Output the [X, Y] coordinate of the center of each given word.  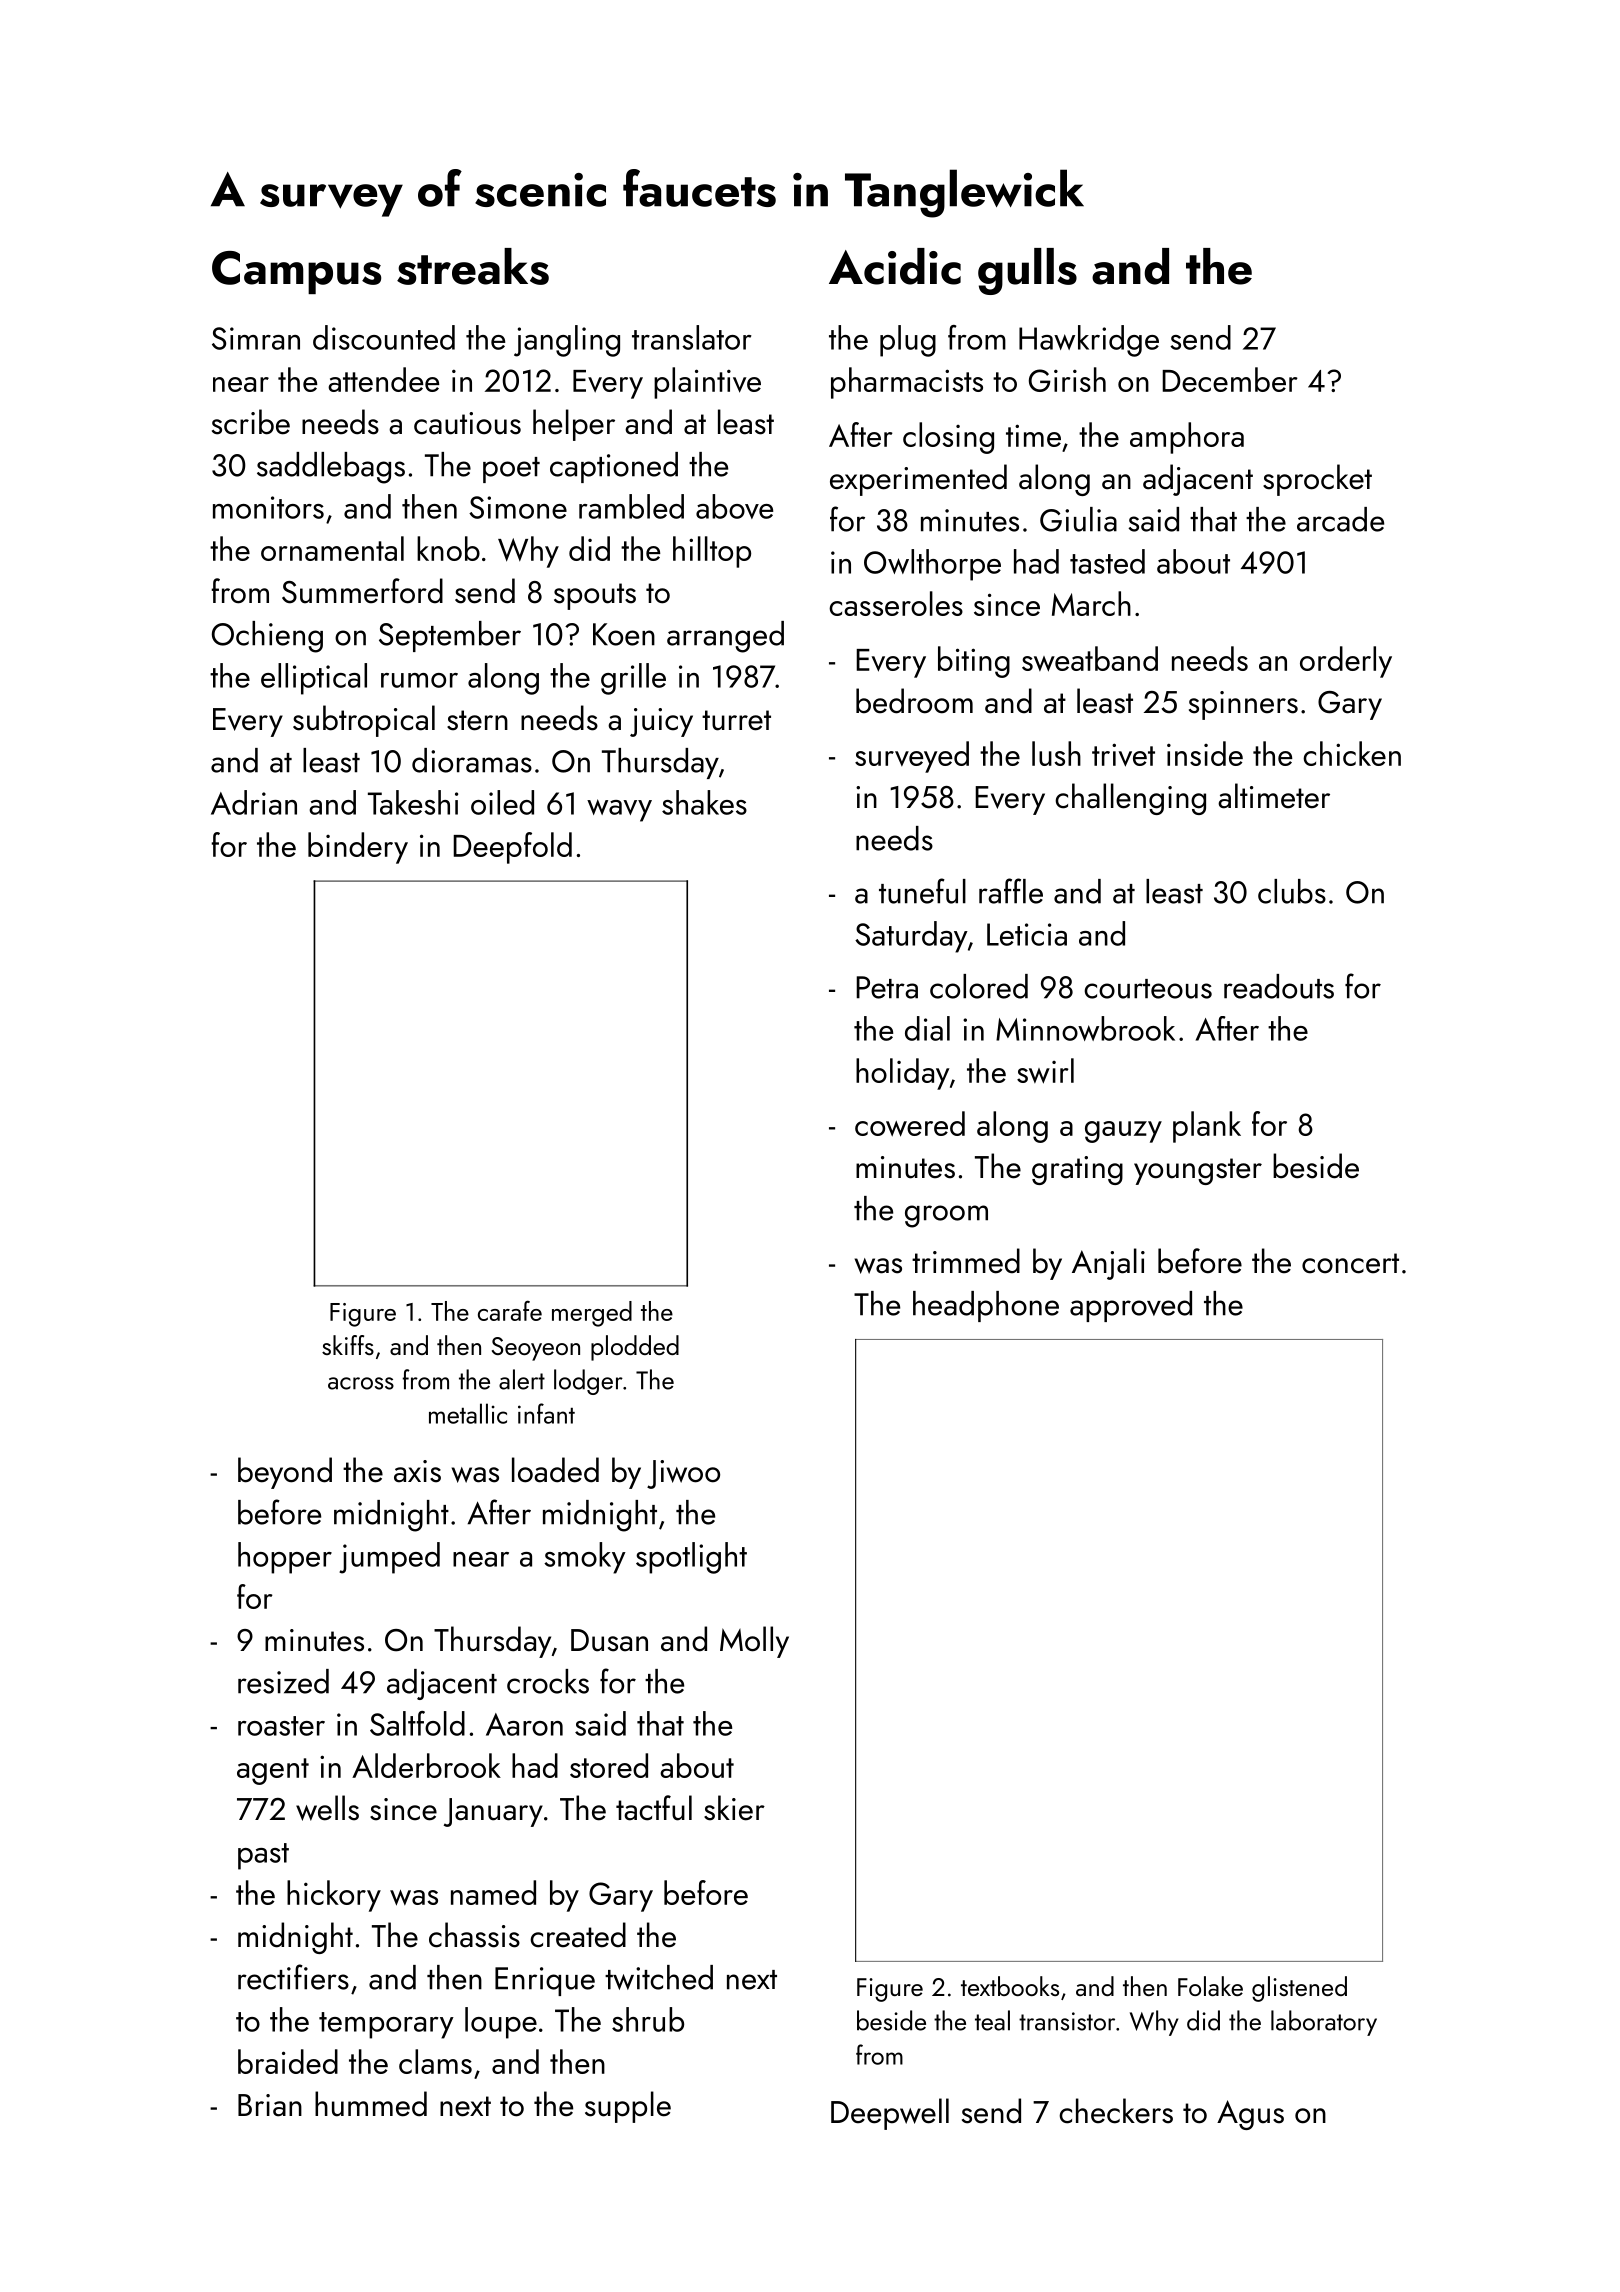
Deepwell [890, 2114]
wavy [619, 810]
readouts [1279, 986]
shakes [704, 802]
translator [692, 337]
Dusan [609, 1640]
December [1230, 379]
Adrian [254, 802]
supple [628, 2107]
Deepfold [512, 848]
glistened [1299, 1989]
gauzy [1123, 1132]
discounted [384, 337]
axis [417, 1471]
